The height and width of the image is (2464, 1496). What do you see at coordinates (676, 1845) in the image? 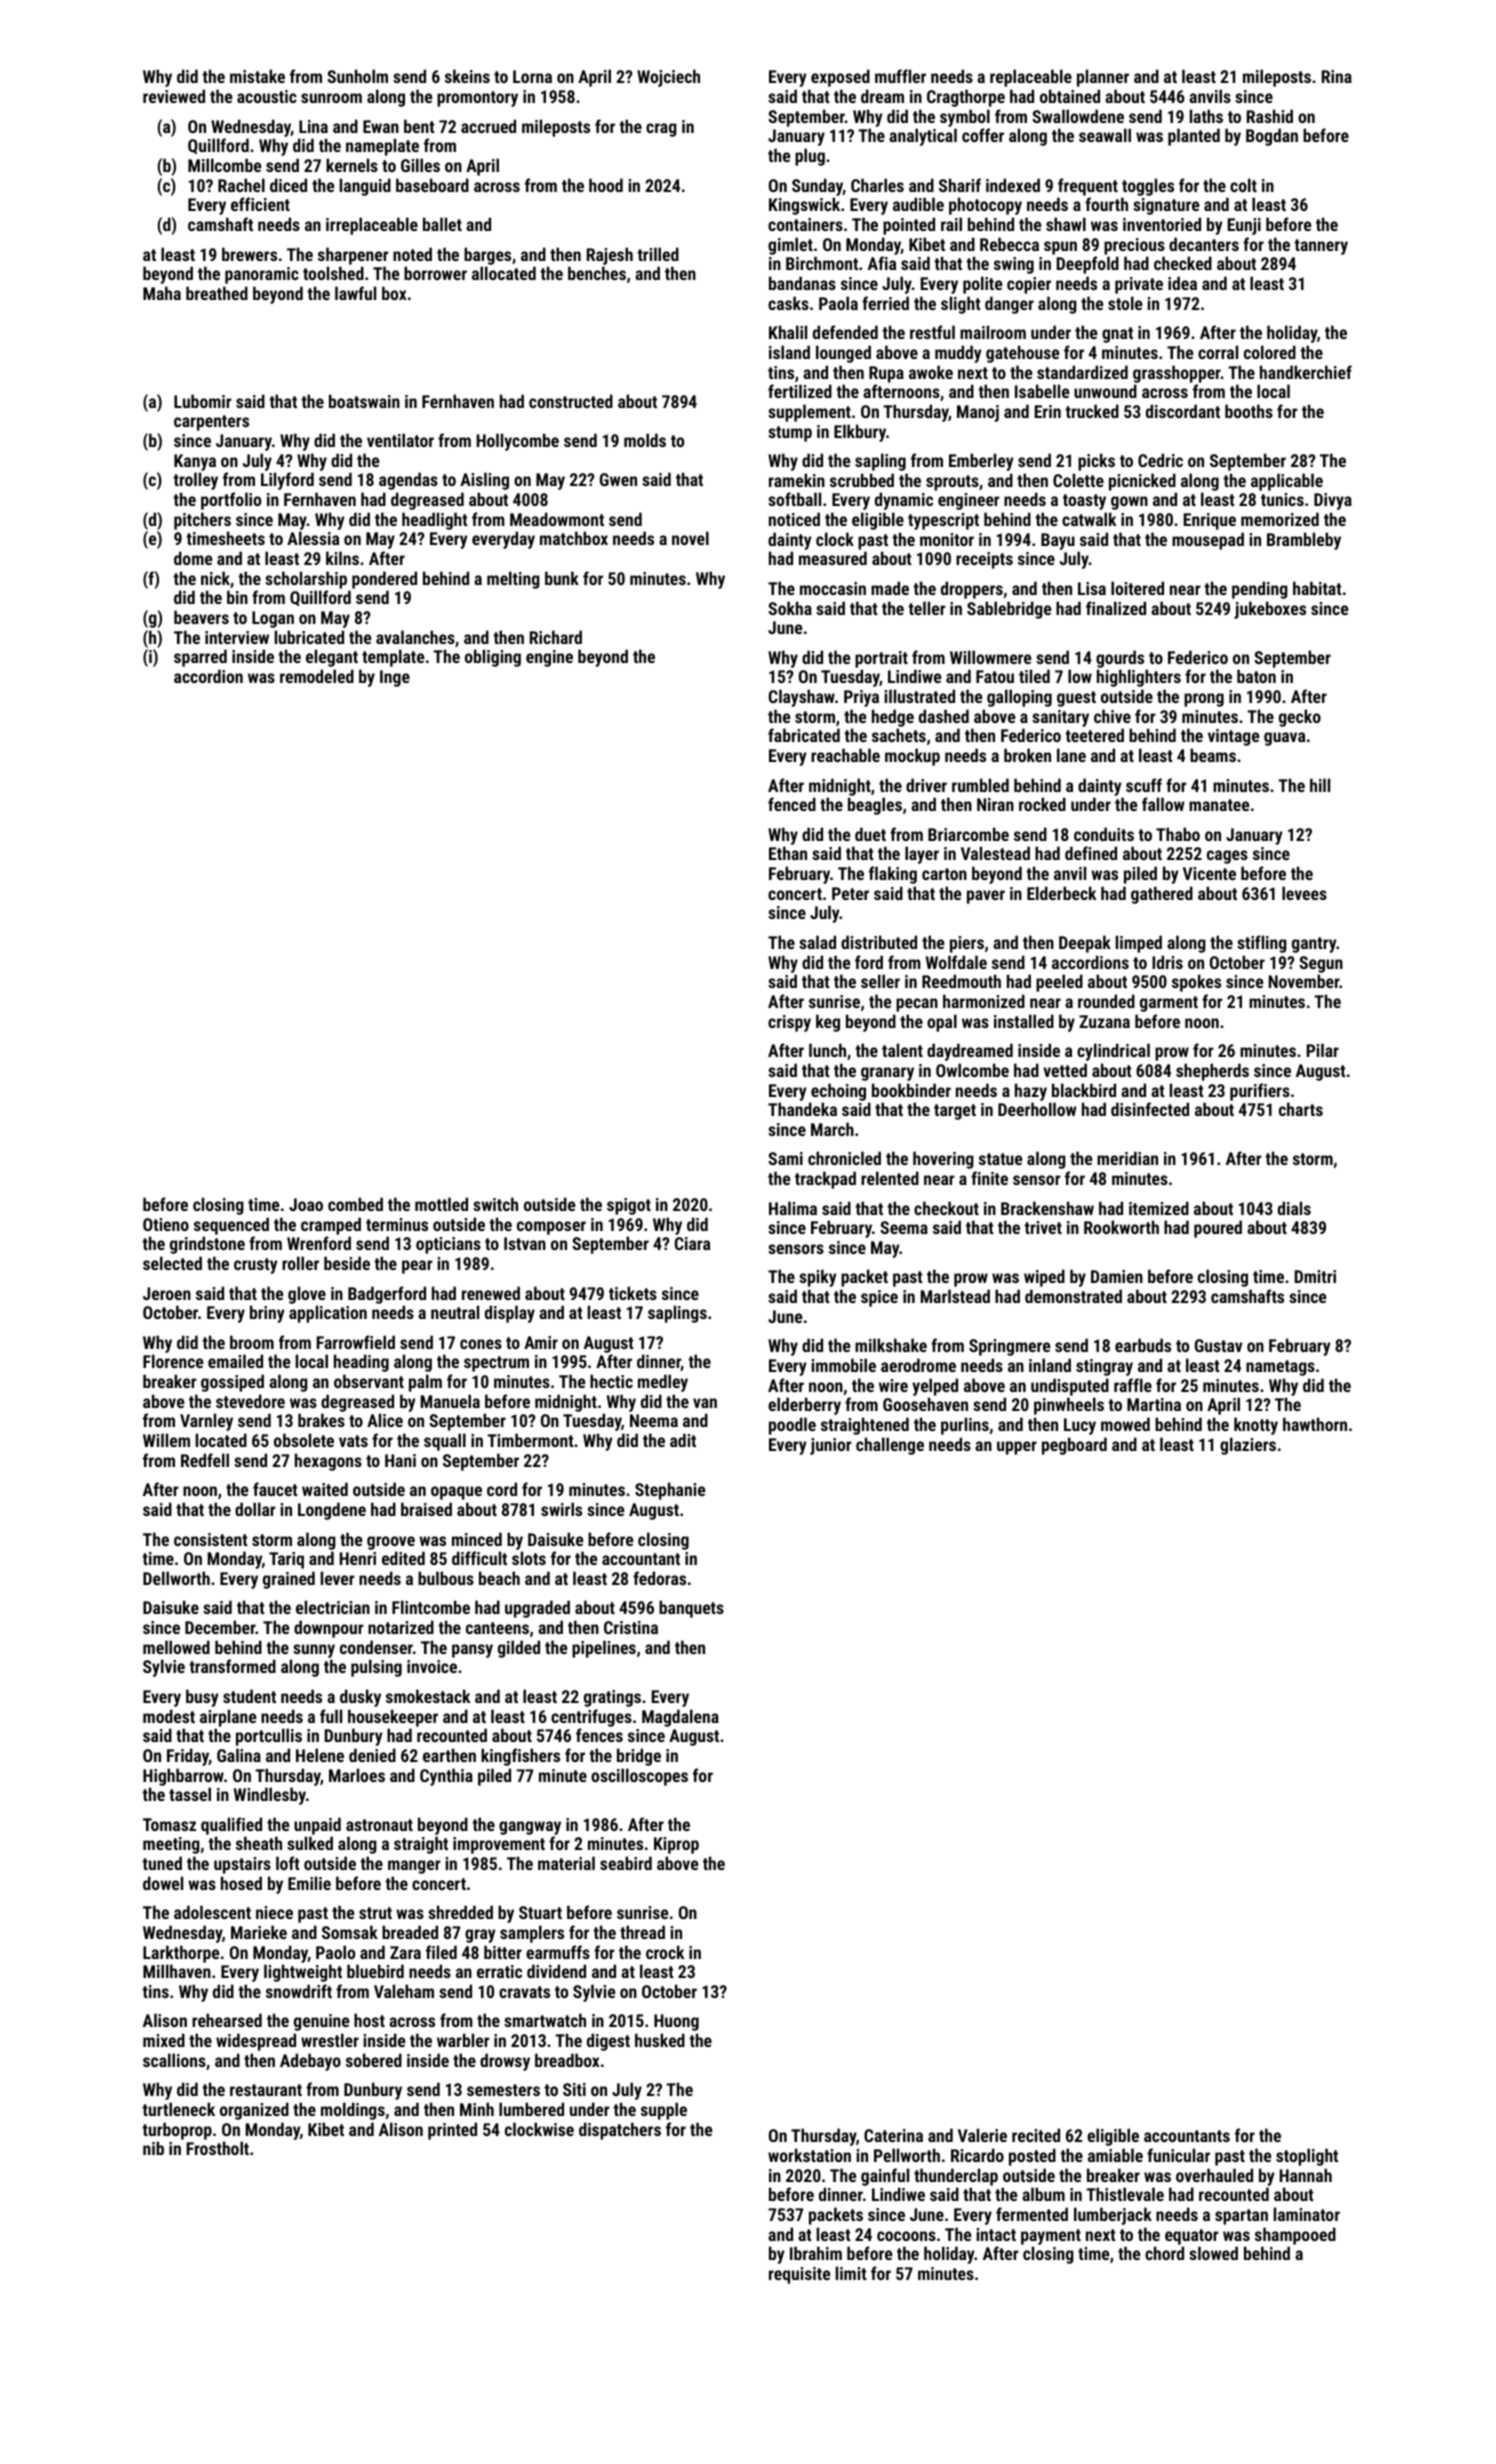
I see `Kiprop` at bounding box center [676, 1845].
